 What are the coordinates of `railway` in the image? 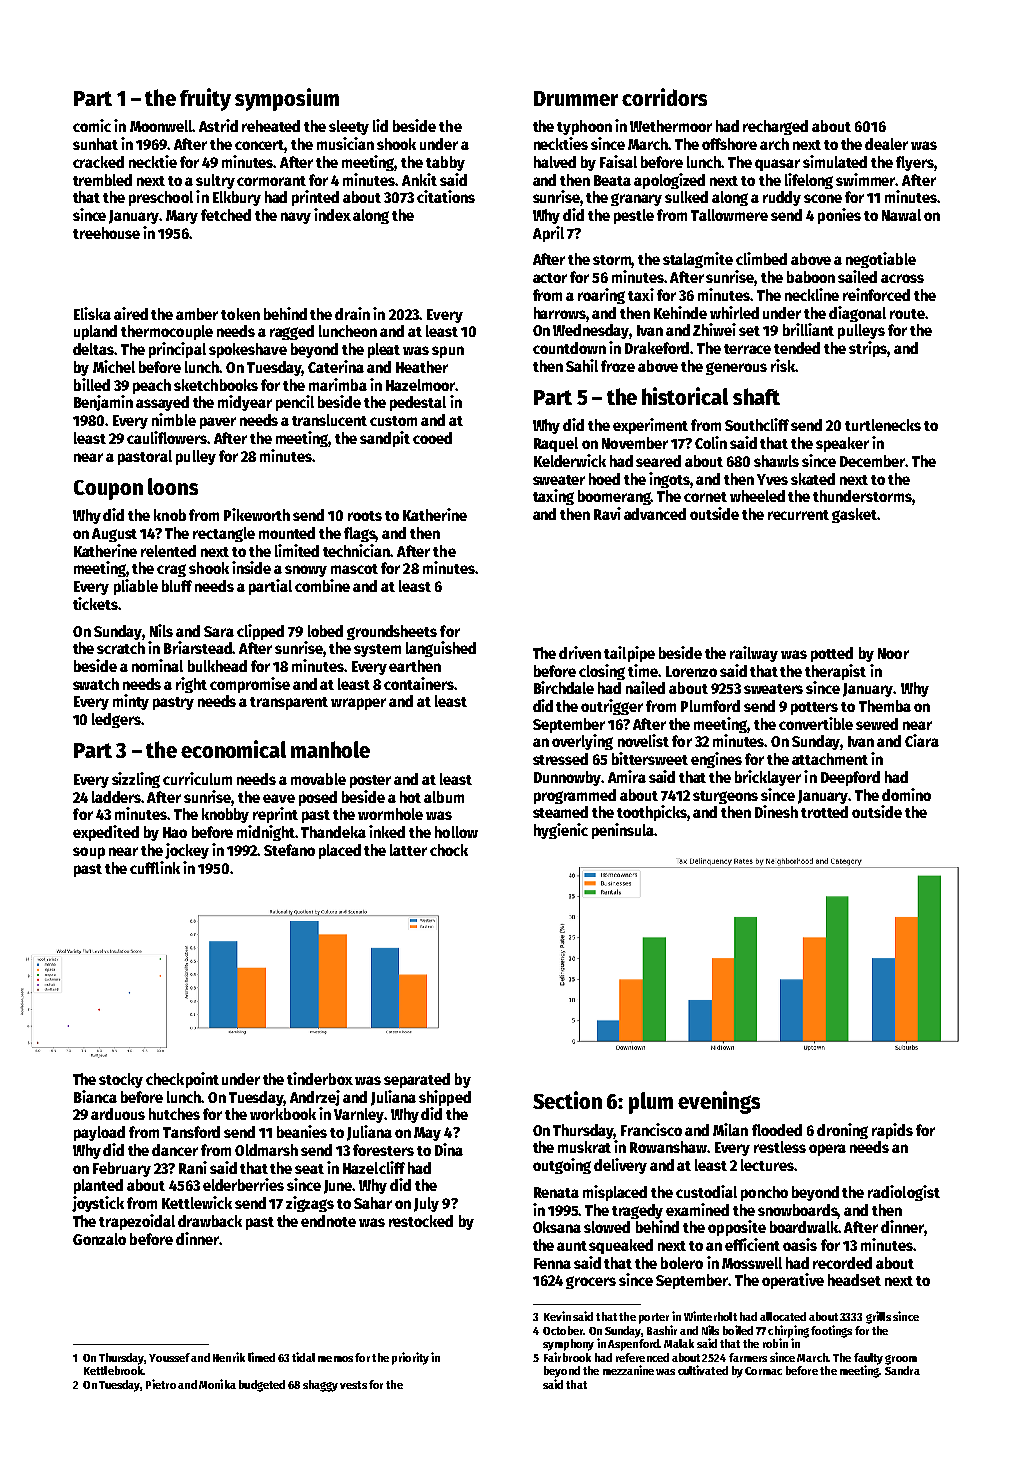 It's located at (754, 654).
